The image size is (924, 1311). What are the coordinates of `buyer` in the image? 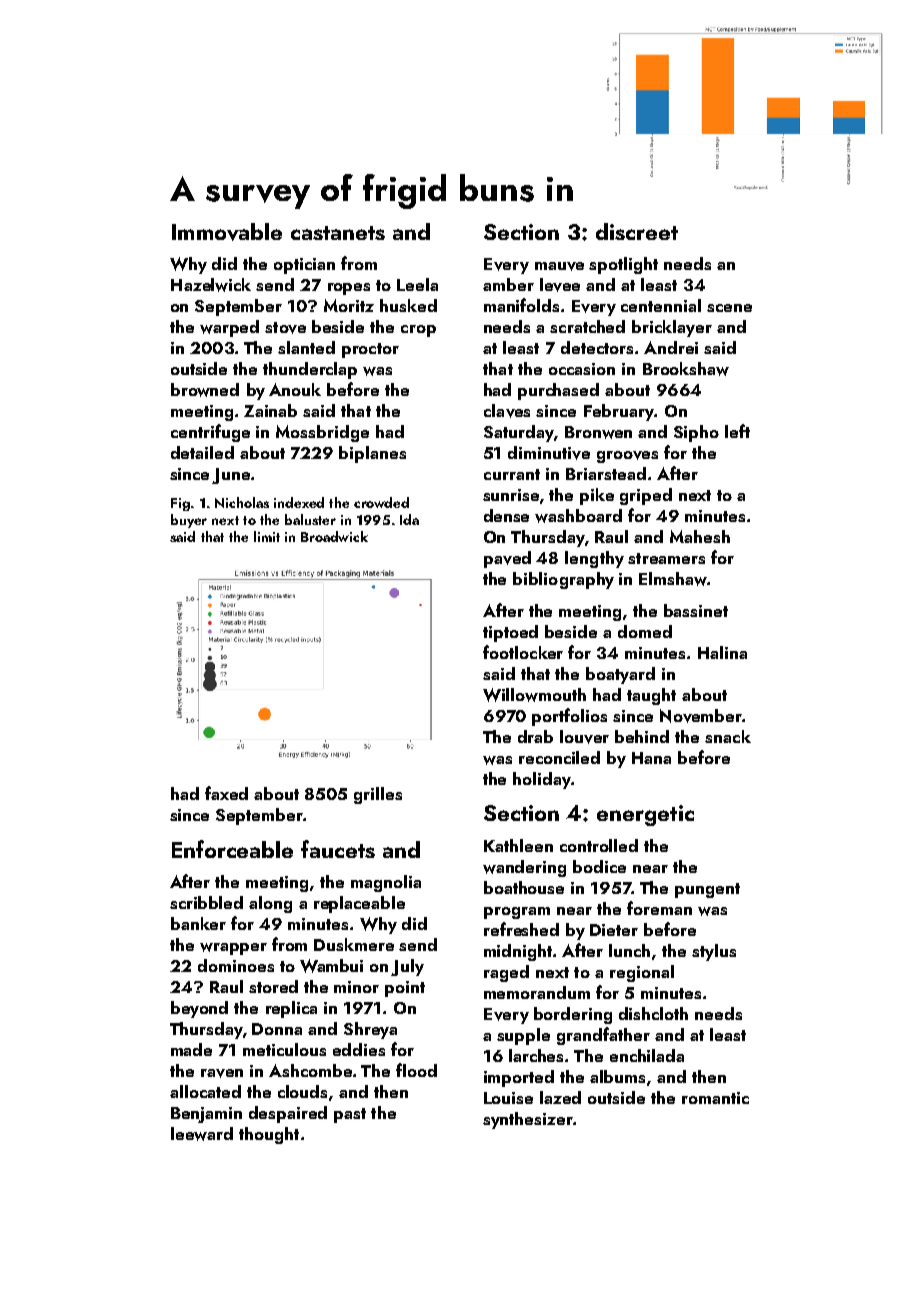 It's located at (189, 521).
